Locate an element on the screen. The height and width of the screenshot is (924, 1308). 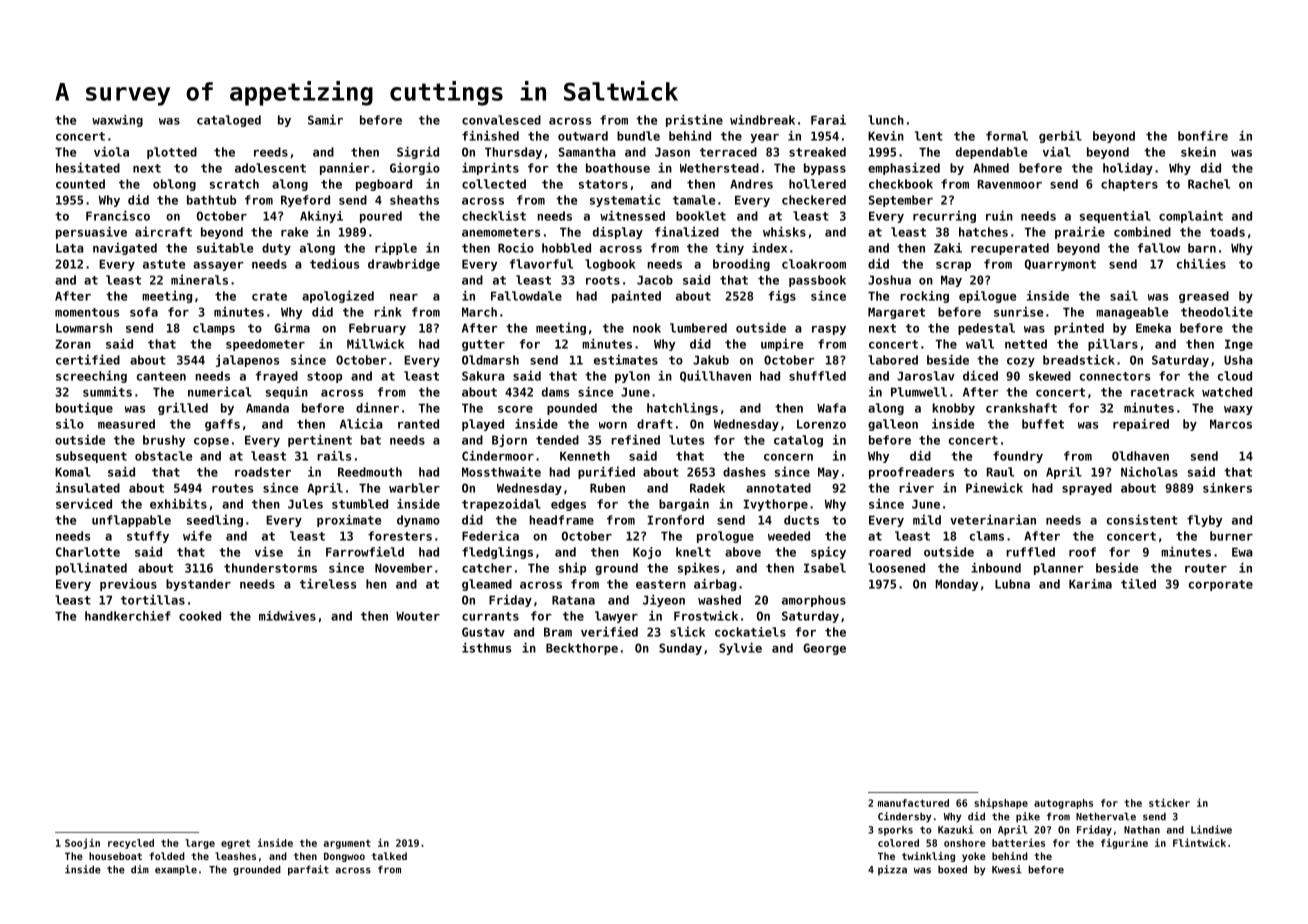
autographs is located at coordinates (1063, 804).
